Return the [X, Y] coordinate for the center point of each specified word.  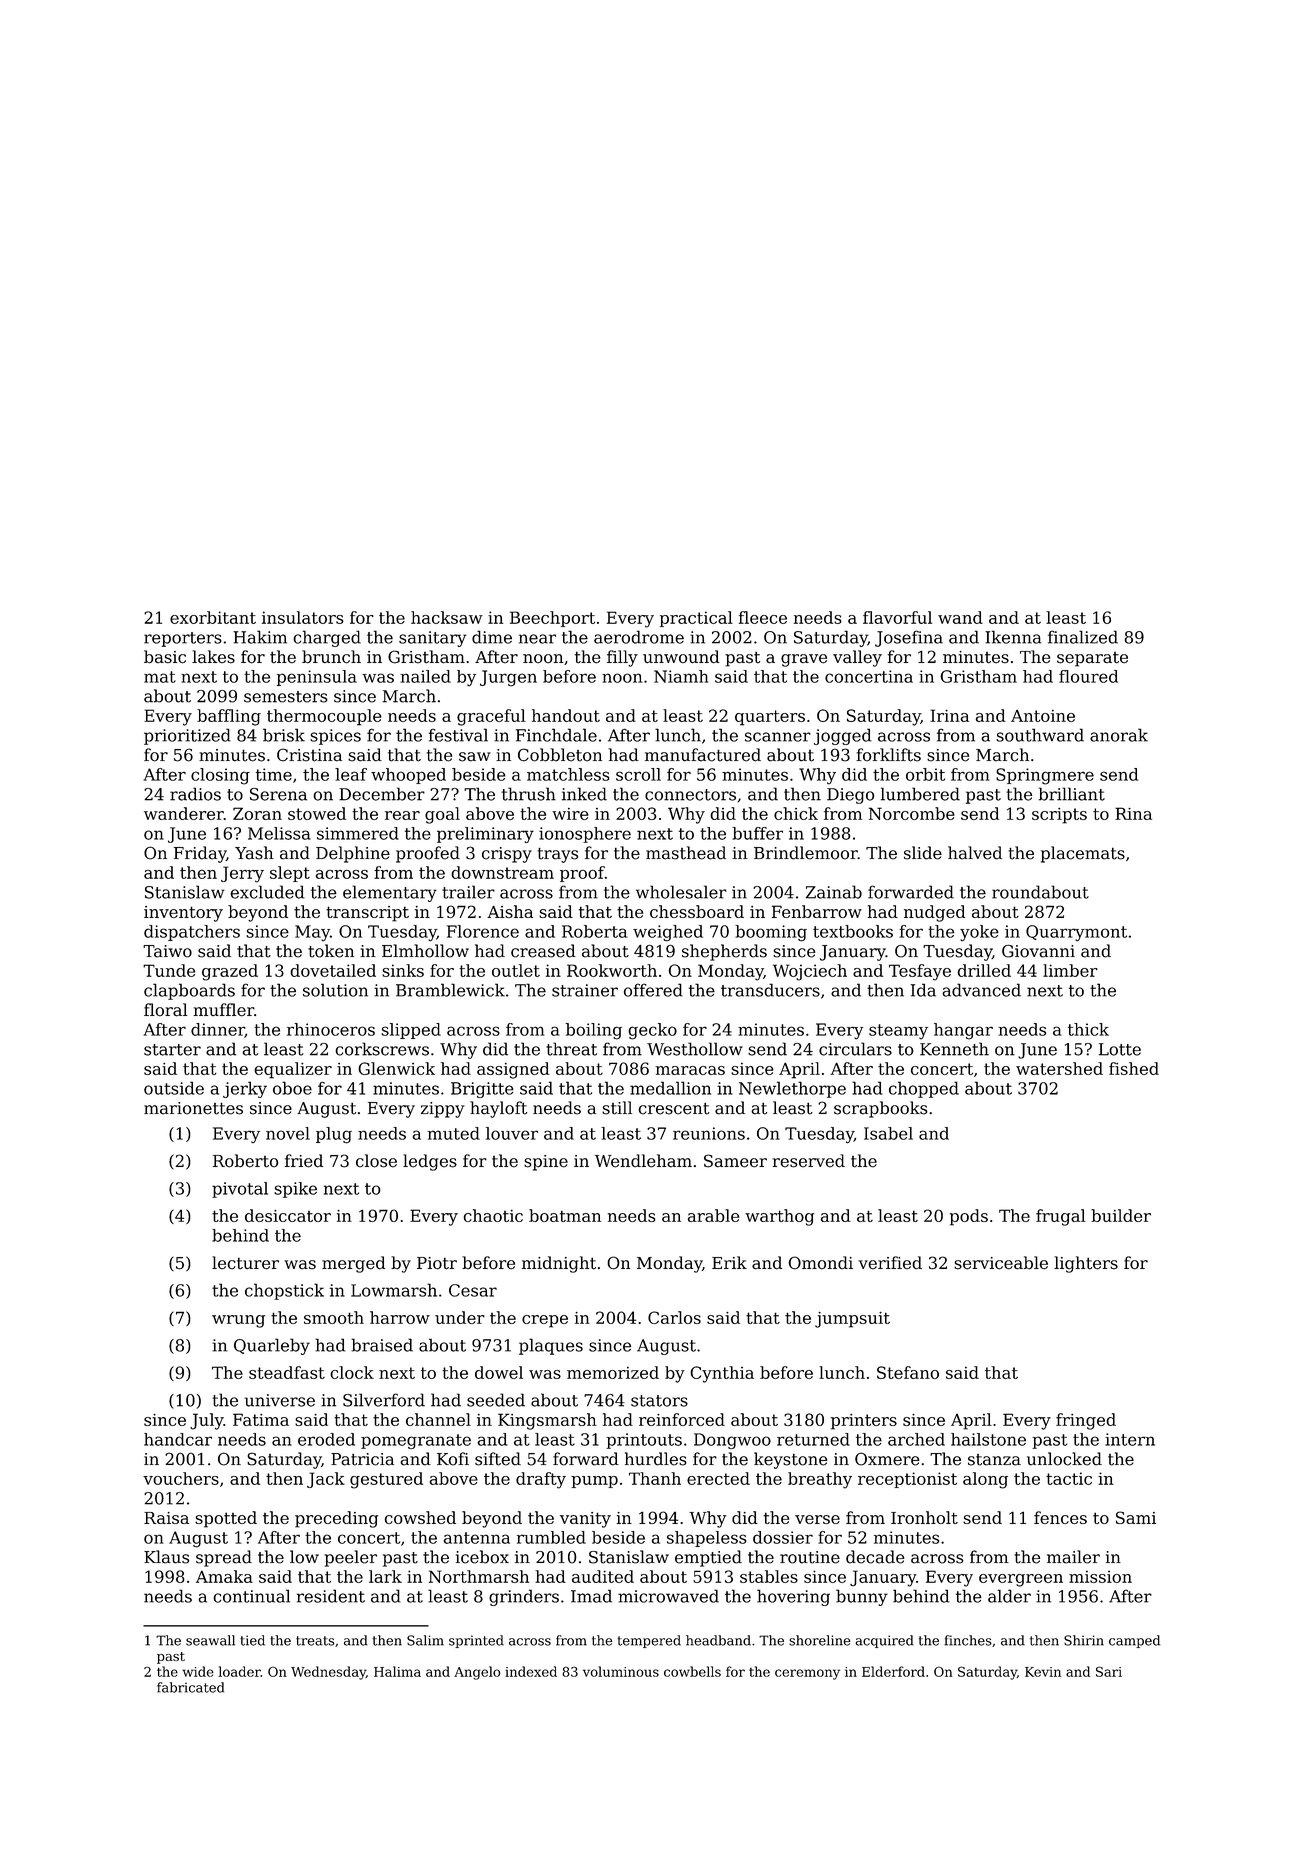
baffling [229, 717]
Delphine [353, 854]
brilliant [1072, 794]
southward [1040, 735]
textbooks [853, 931]
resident [331, 1596]
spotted [226, 1519]
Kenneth [954, 1049]
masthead [686, 853]
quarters [770, 718]
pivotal [240, 1190]
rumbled [551, 1537]
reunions [709, 1133]
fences [1060, 1517]
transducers [770, 990]
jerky [245, 1089]
